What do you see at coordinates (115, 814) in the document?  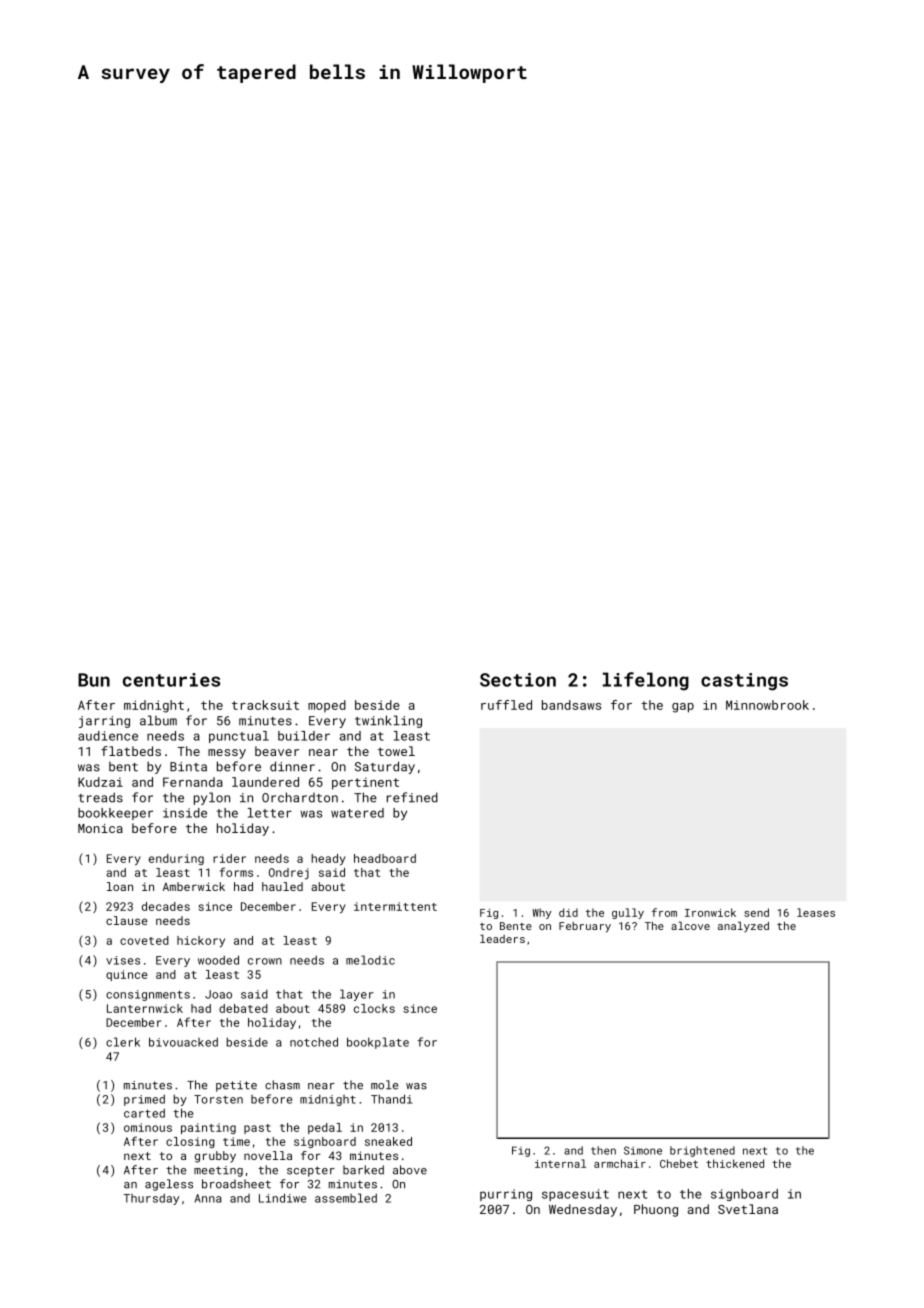 I see `bookkeeper` at bounding box center [115, 814].
